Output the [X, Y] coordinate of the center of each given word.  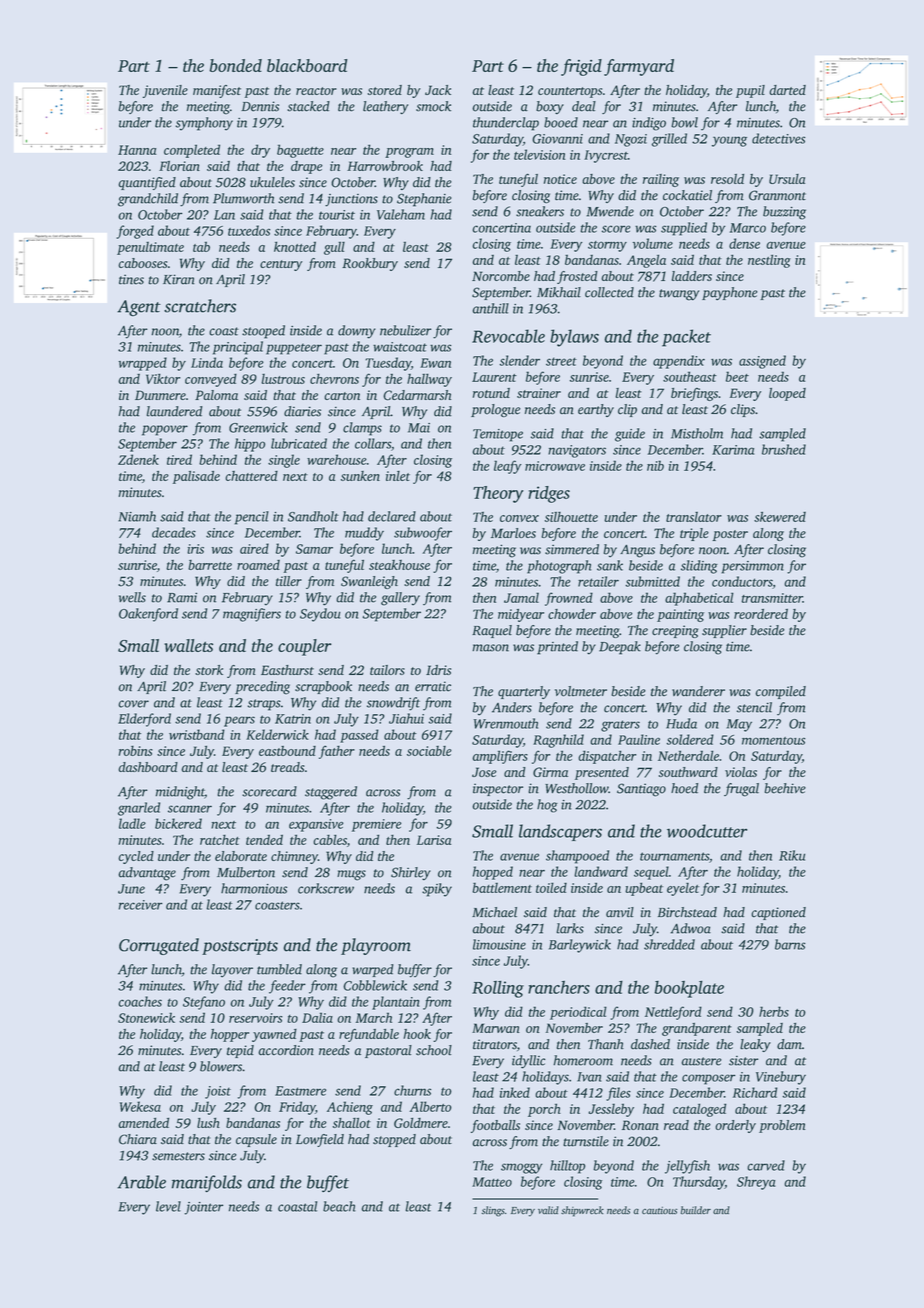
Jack [438, 90]
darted [787, 90]
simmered [572, 549]
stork [209, 670]
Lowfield [320, 1140]
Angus [637, 551]
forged [135, 232]
